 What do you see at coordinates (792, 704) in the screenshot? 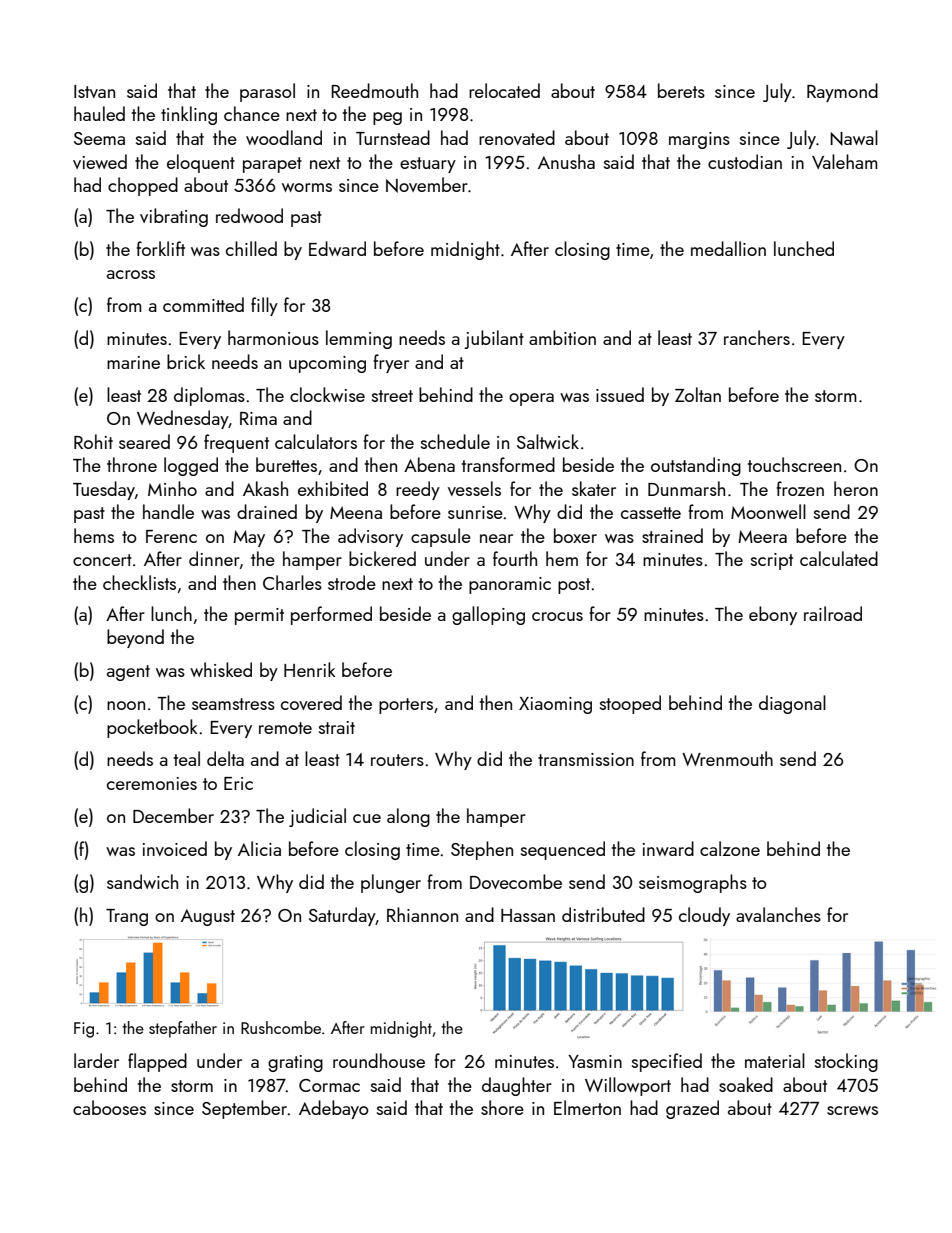
I see `diagonal` at bounding box center [792, 704].
